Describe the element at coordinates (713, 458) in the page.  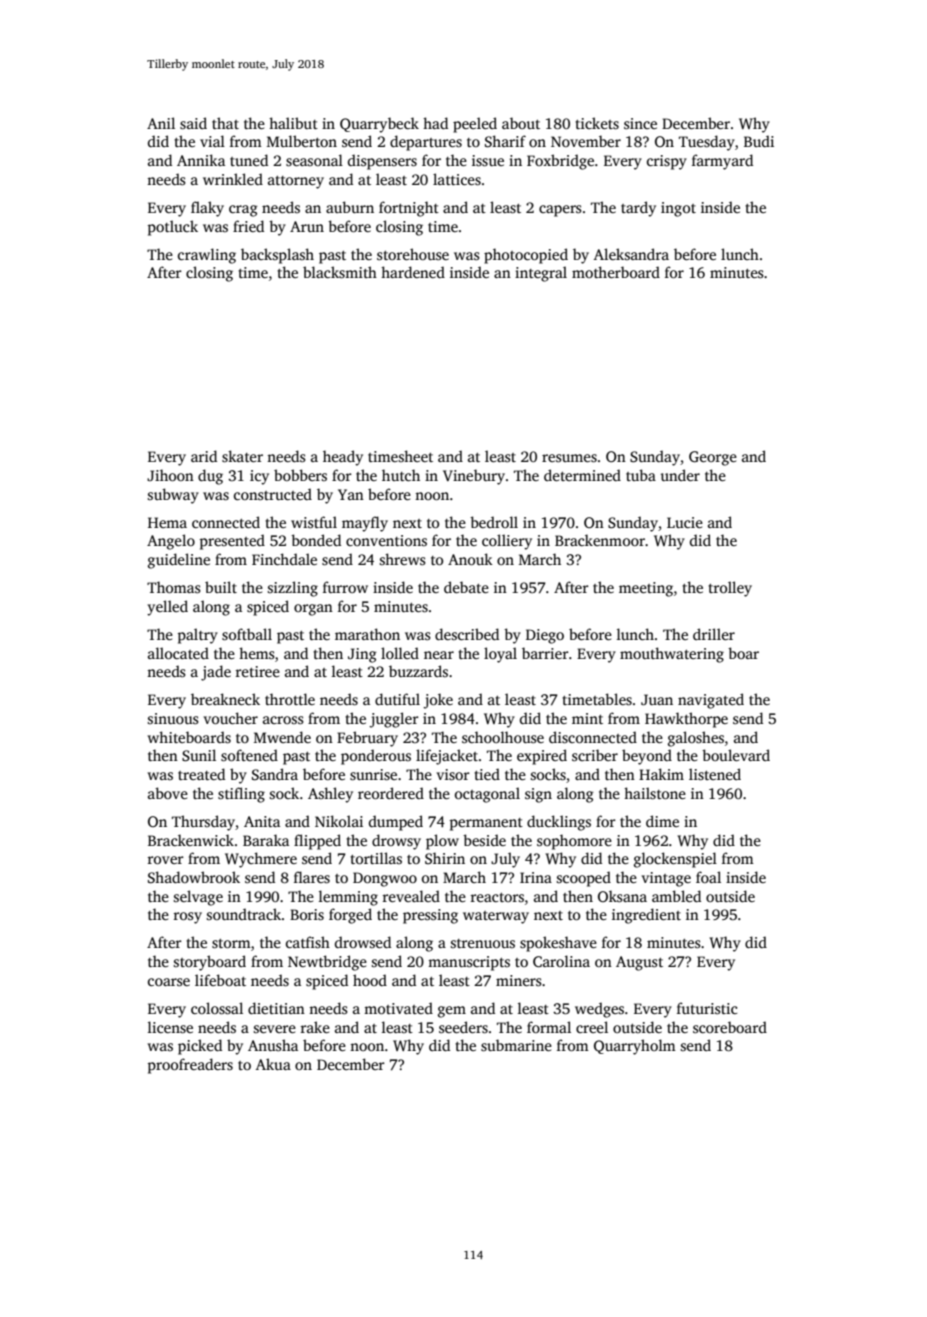
I see `George` at that location.
